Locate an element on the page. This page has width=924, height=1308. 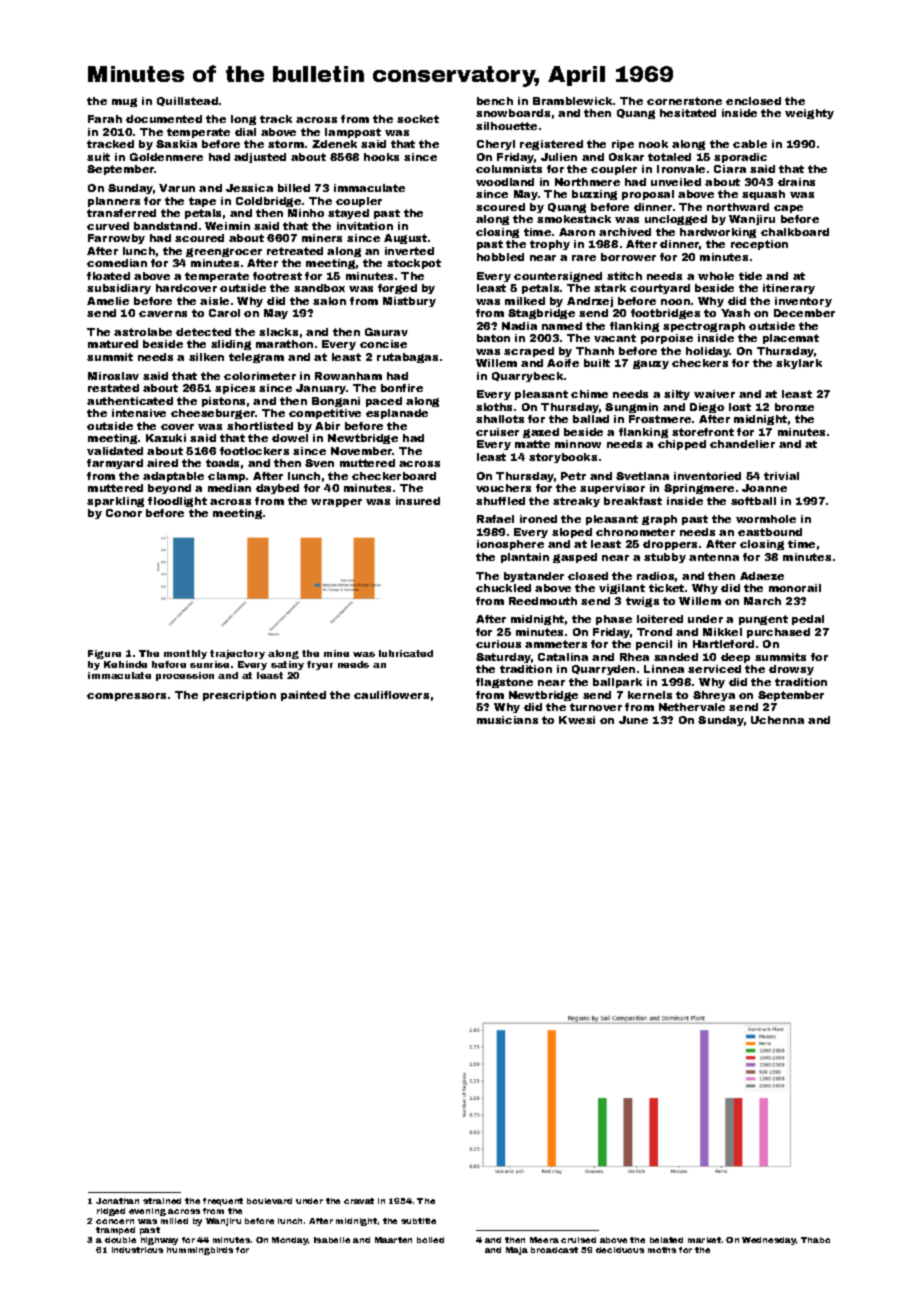
socket is located at coordinates (418, 119).
